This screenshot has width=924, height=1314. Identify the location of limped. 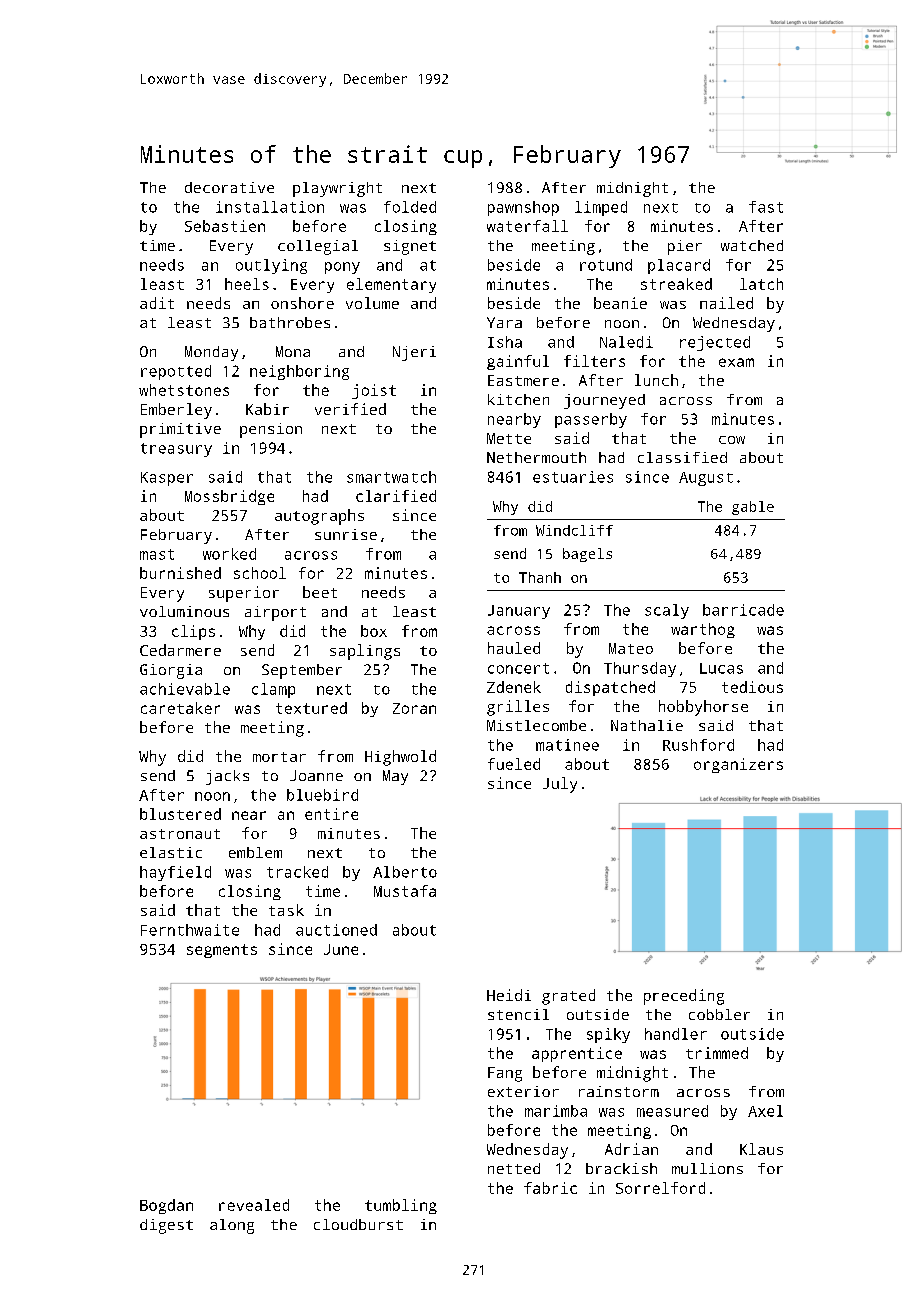
(601, 208).
